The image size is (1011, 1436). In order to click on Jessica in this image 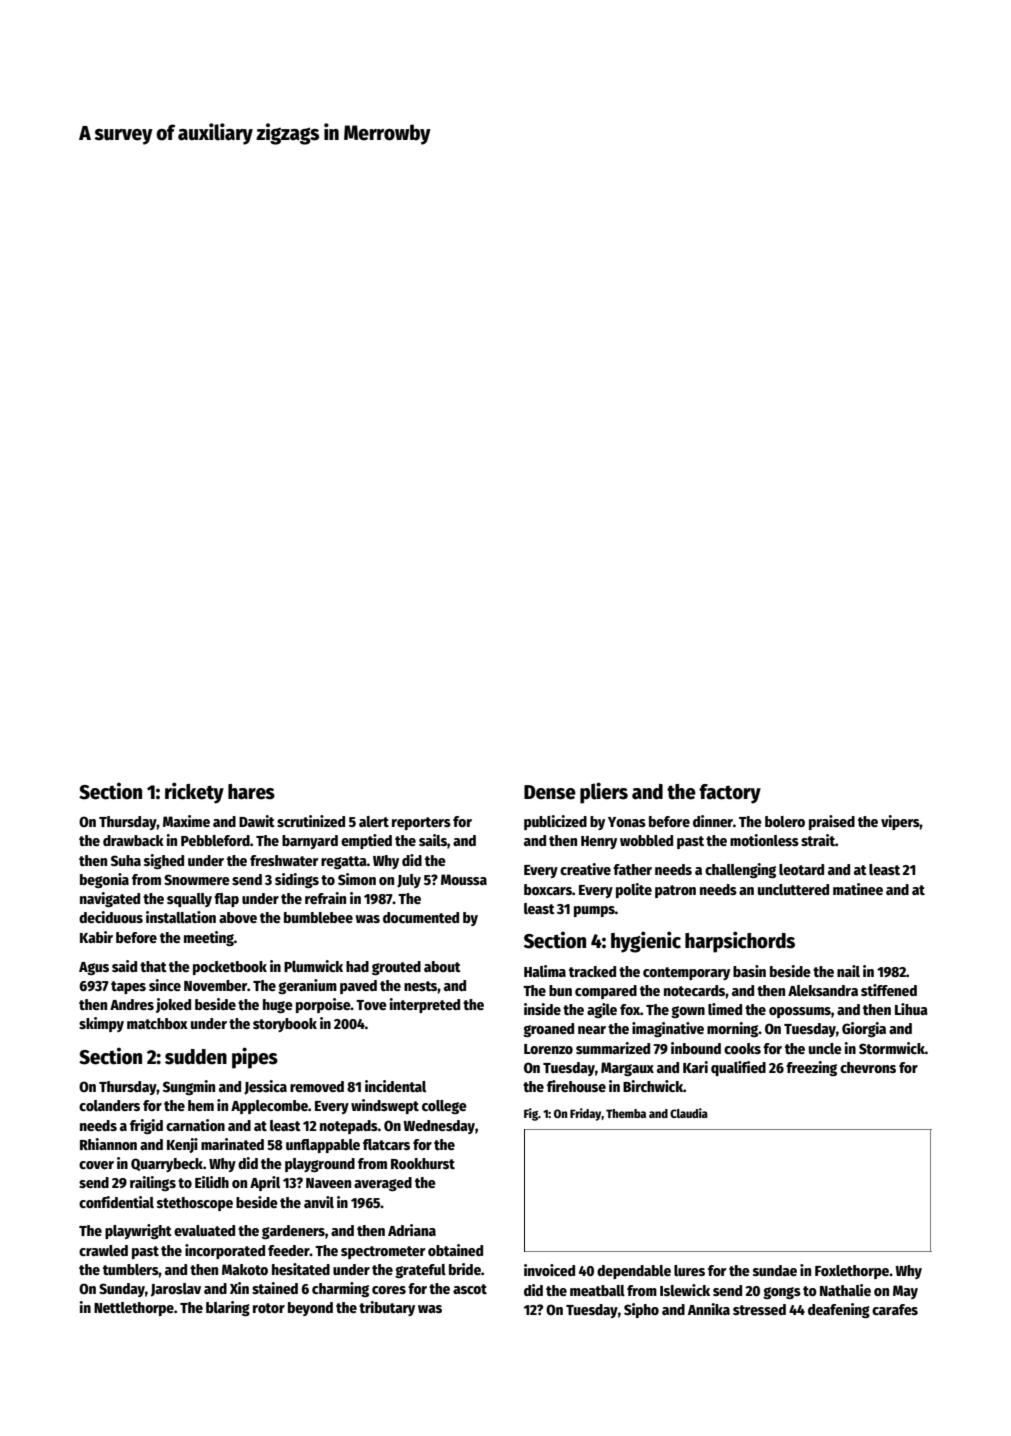, I will do `click(265, 1087)`.
